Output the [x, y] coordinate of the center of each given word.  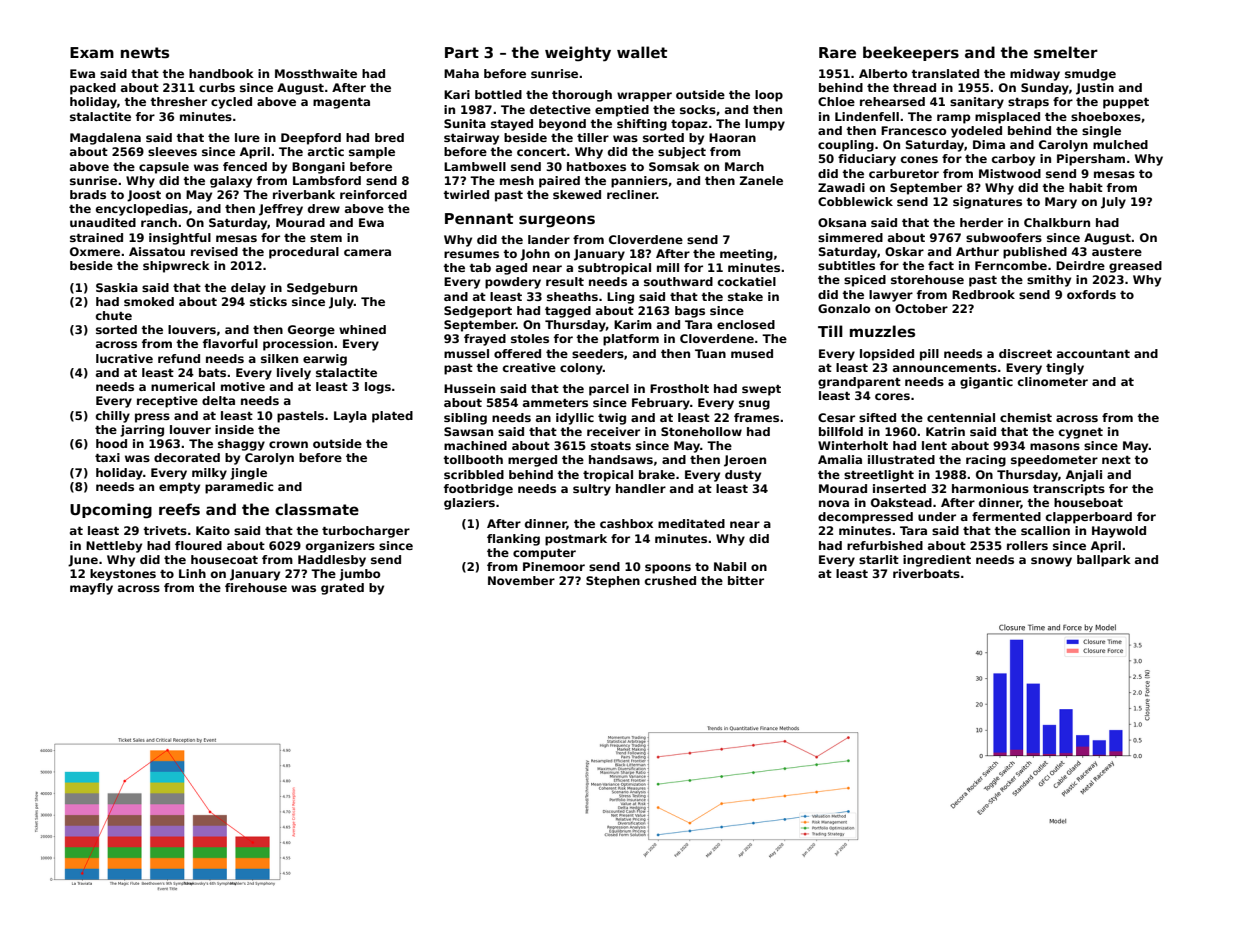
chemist [1026, 417]
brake [657, 474]
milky [209, 474]
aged [511, 269]
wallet [642, 52]
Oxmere [95, 251]
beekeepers [911, 53]
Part [462, 52]
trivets [165, 530]
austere [1117, 252]
